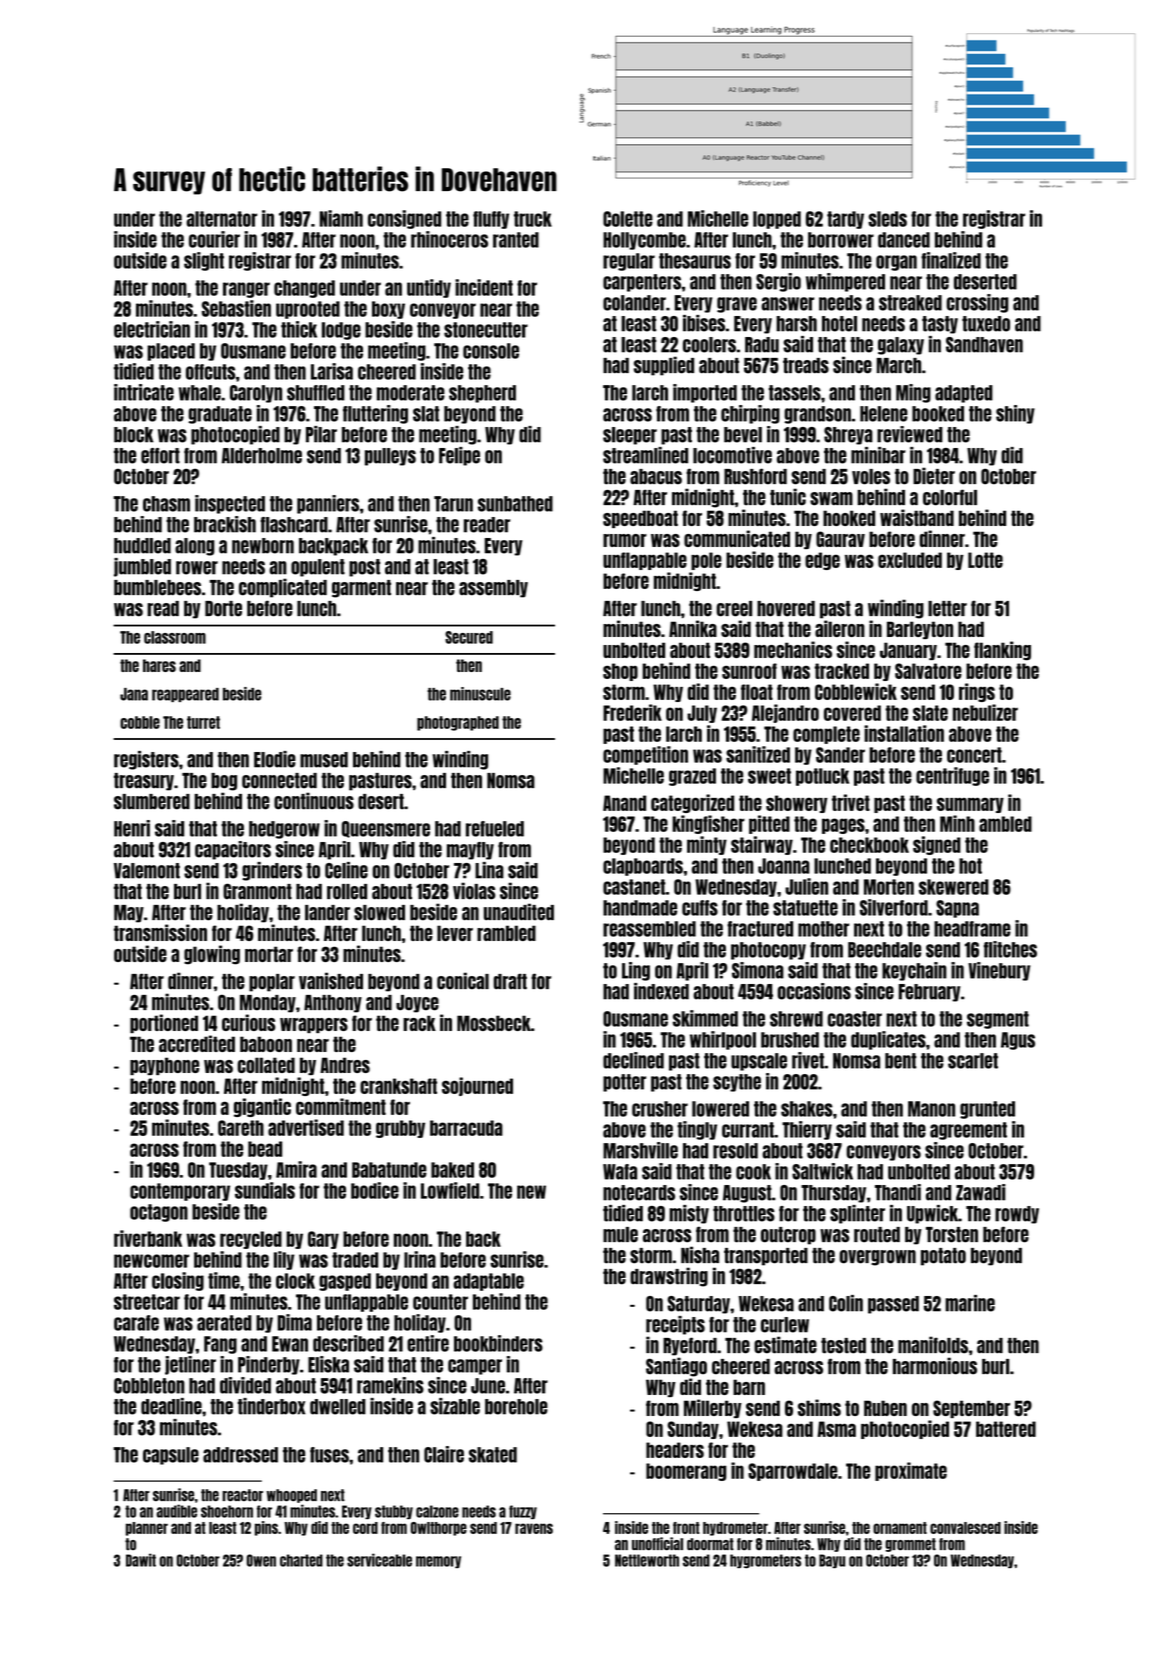 This screenshot has height=1677, width=1158. Describe the element at coordinates (643, 867) in the screenshot. I see `clapboards` at that location.
